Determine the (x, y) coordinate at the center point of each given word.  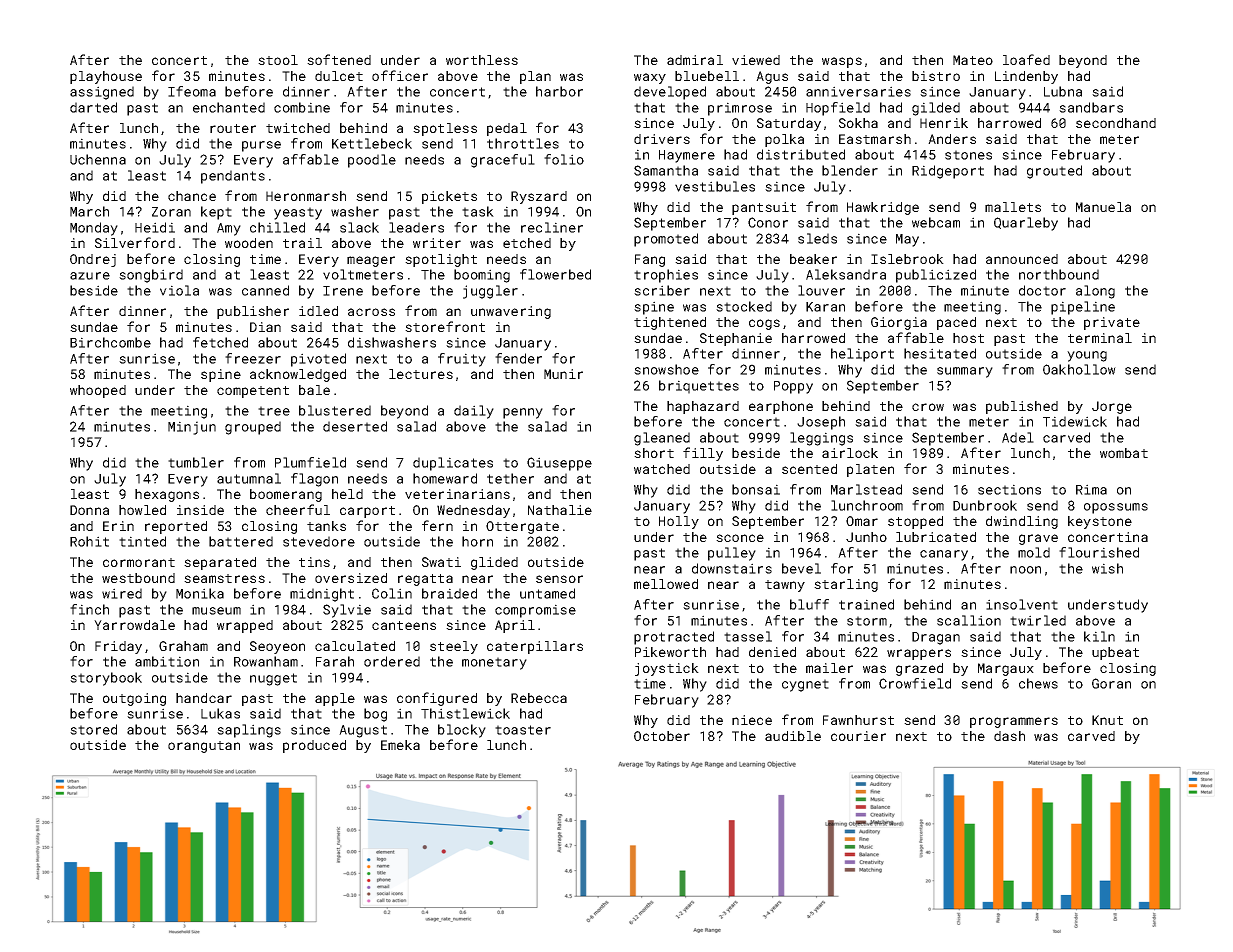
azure (90, 276)
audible (793, 736)
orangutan (204, 747)
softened (339, 59)
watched (662, 469)
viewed (756, 60)
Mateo (973, 60)
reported (176, 527)
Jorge (1112, 407)
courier (858, 736)
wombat (1124, 453)
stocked (744, 306)
